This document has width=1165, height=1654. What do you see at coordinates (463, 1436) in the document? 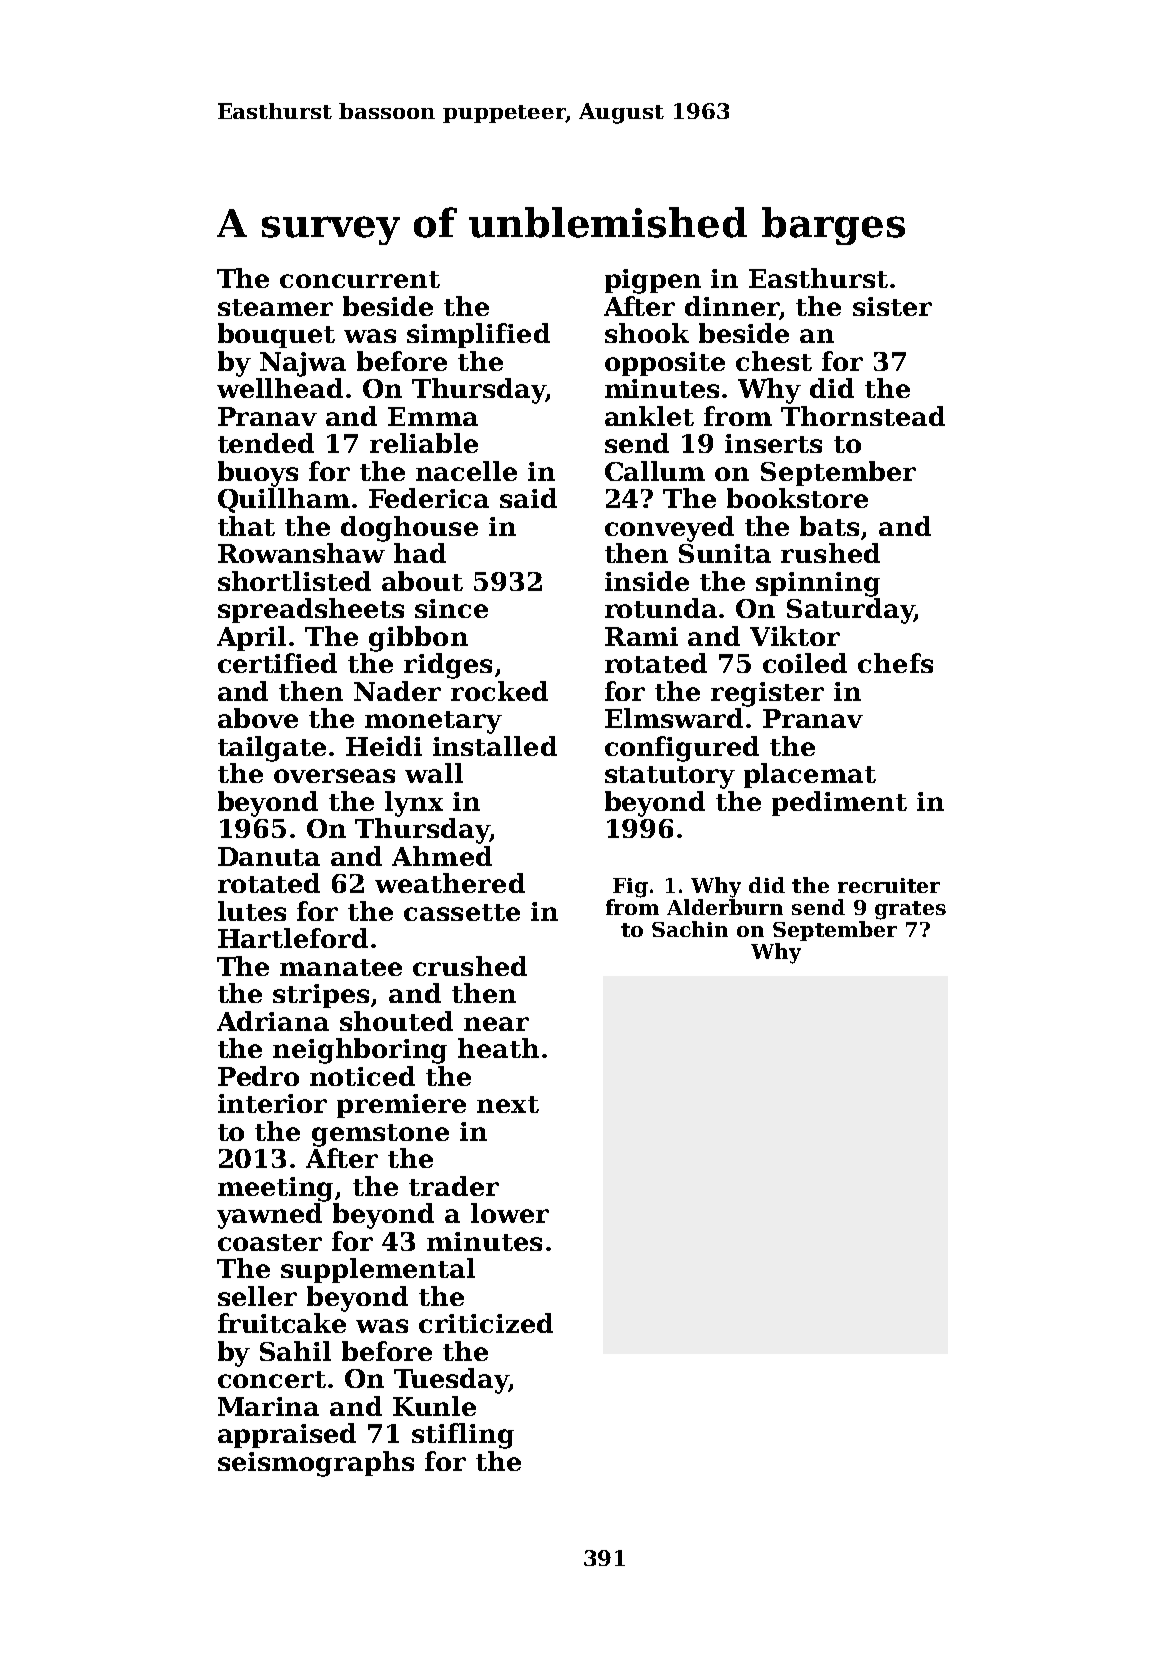
I see `stifling` at bounding box center [463, 1436].
